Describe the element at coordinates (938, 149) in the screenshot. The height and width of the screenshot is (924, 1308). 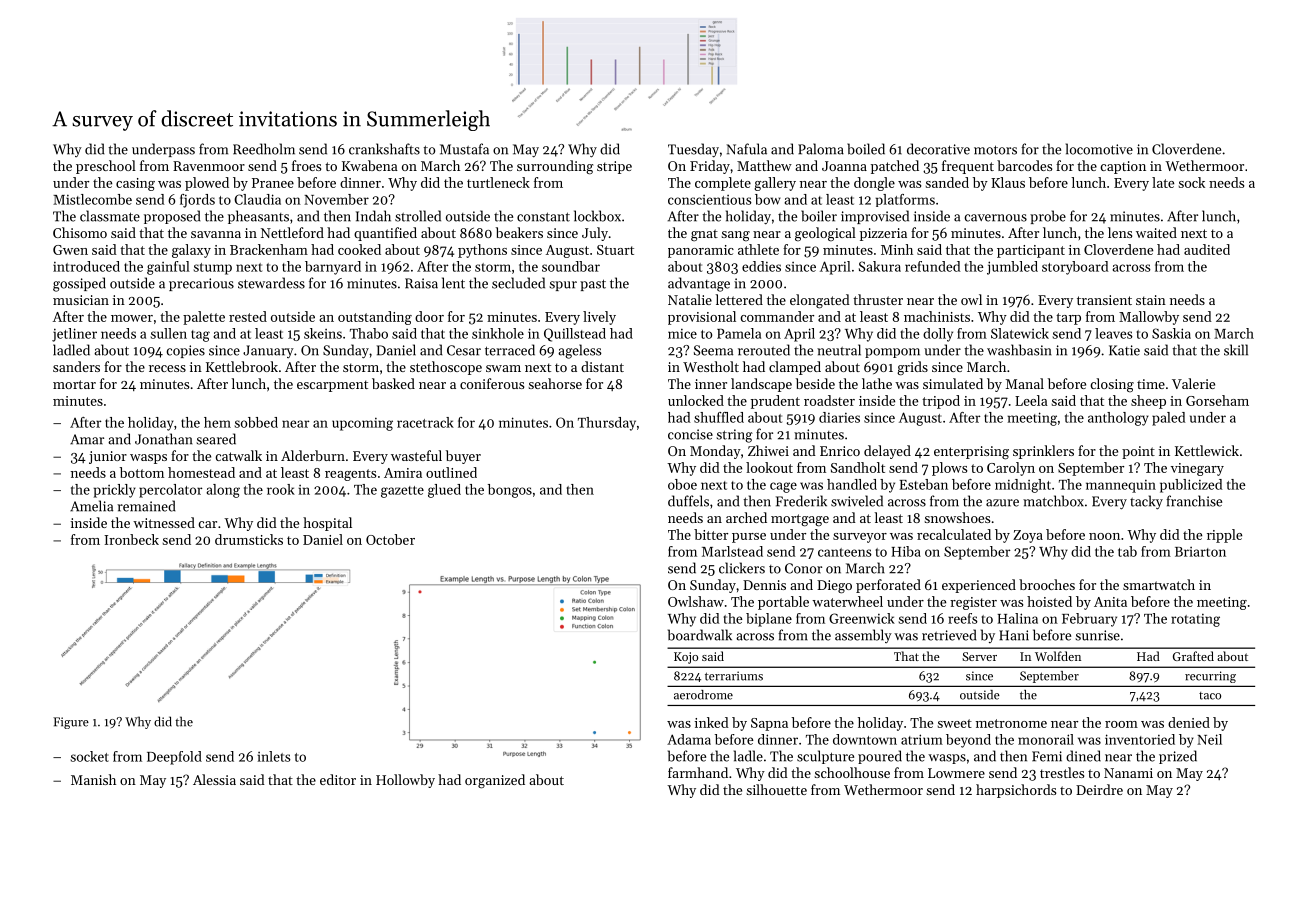
I see `decorative` at that location.
